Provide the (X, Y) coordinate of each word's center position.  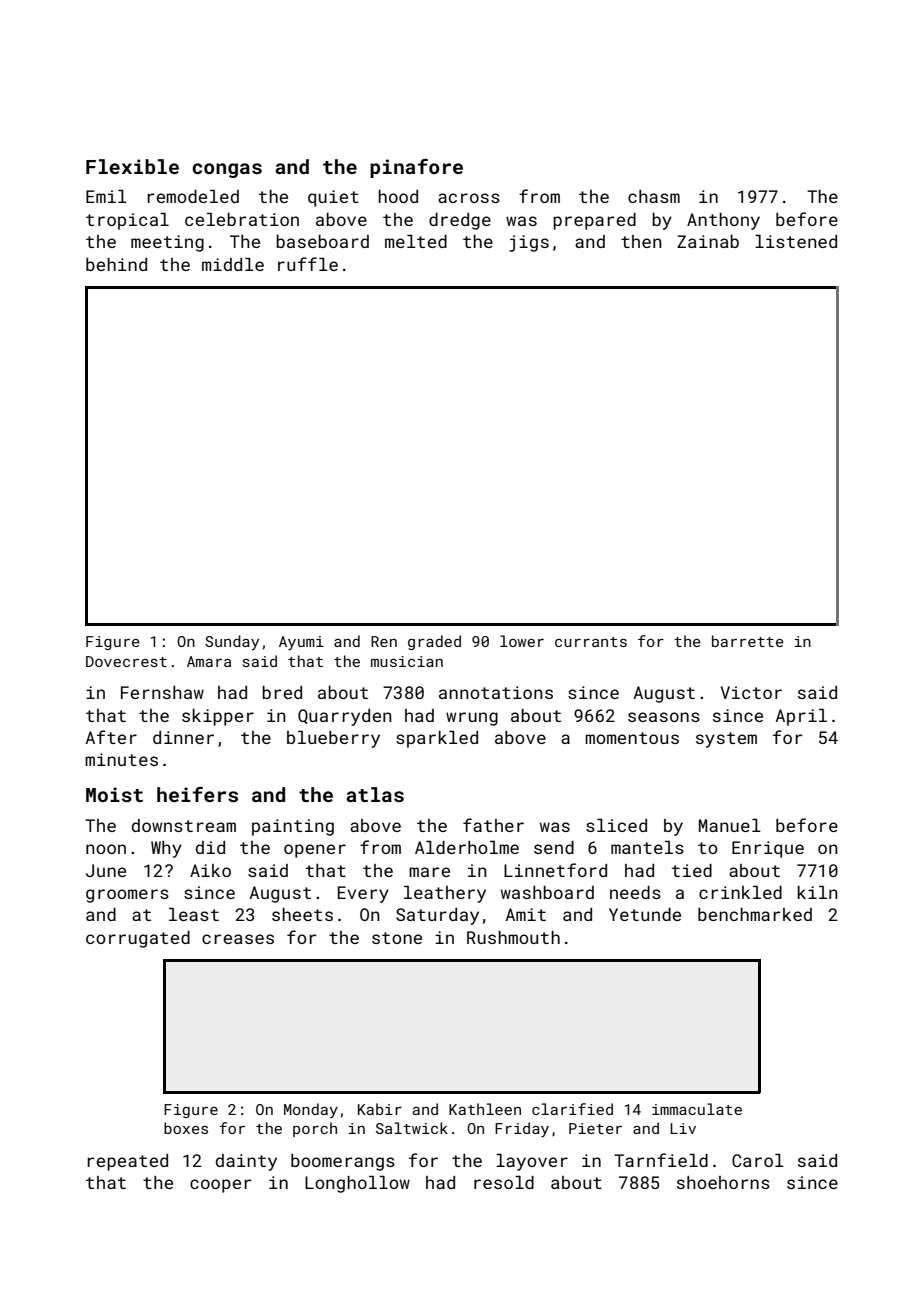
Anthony (723, 221)
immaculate (697, 1109)
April (801, 717)
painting (293, 827)
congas (227, 170)
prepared (594, 221)
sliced (616, 825)
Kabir (380, 1109)
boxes (186, 1128)
